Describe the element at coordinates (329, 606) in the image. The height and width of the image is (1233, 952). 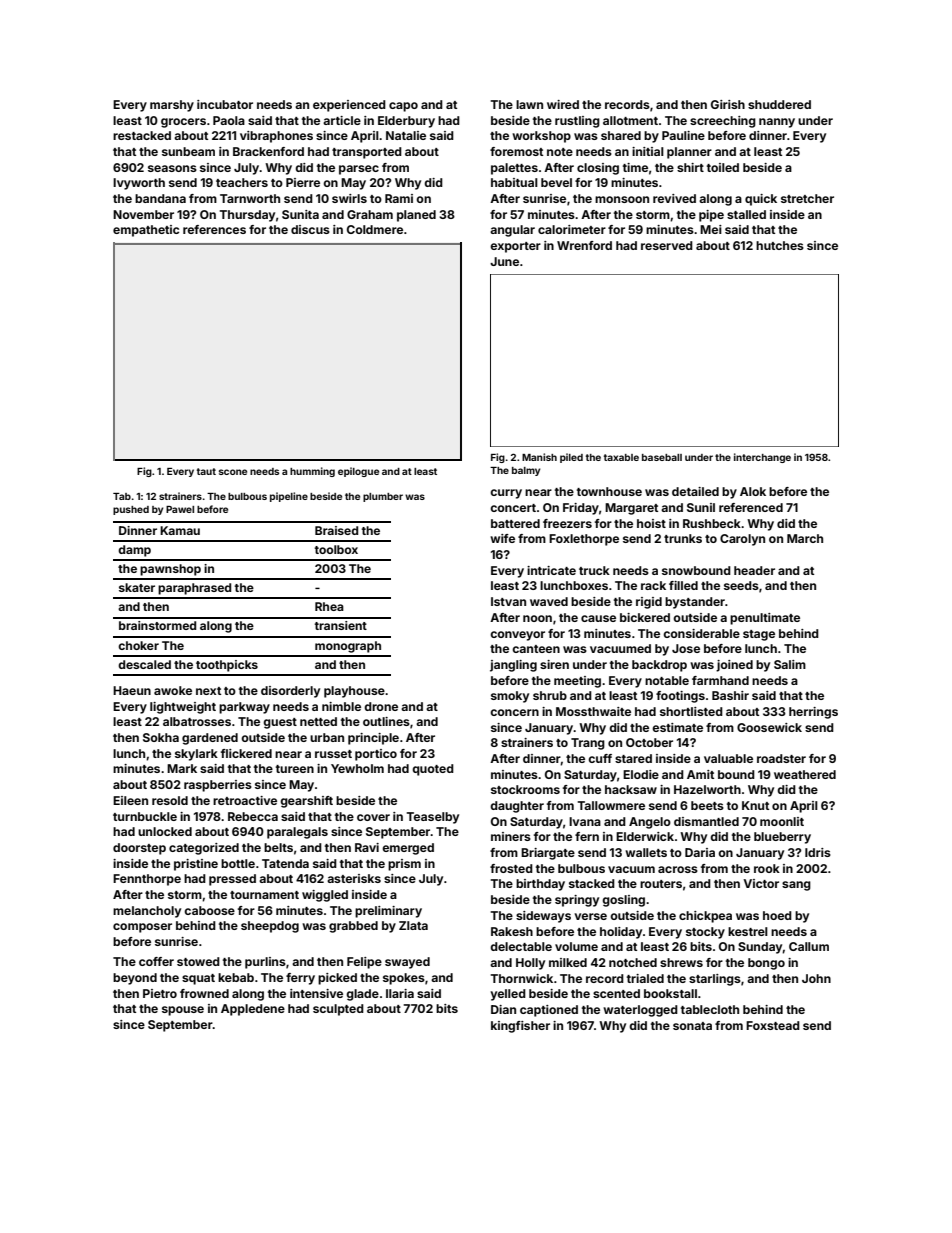
I see `Rhea` at that location.
